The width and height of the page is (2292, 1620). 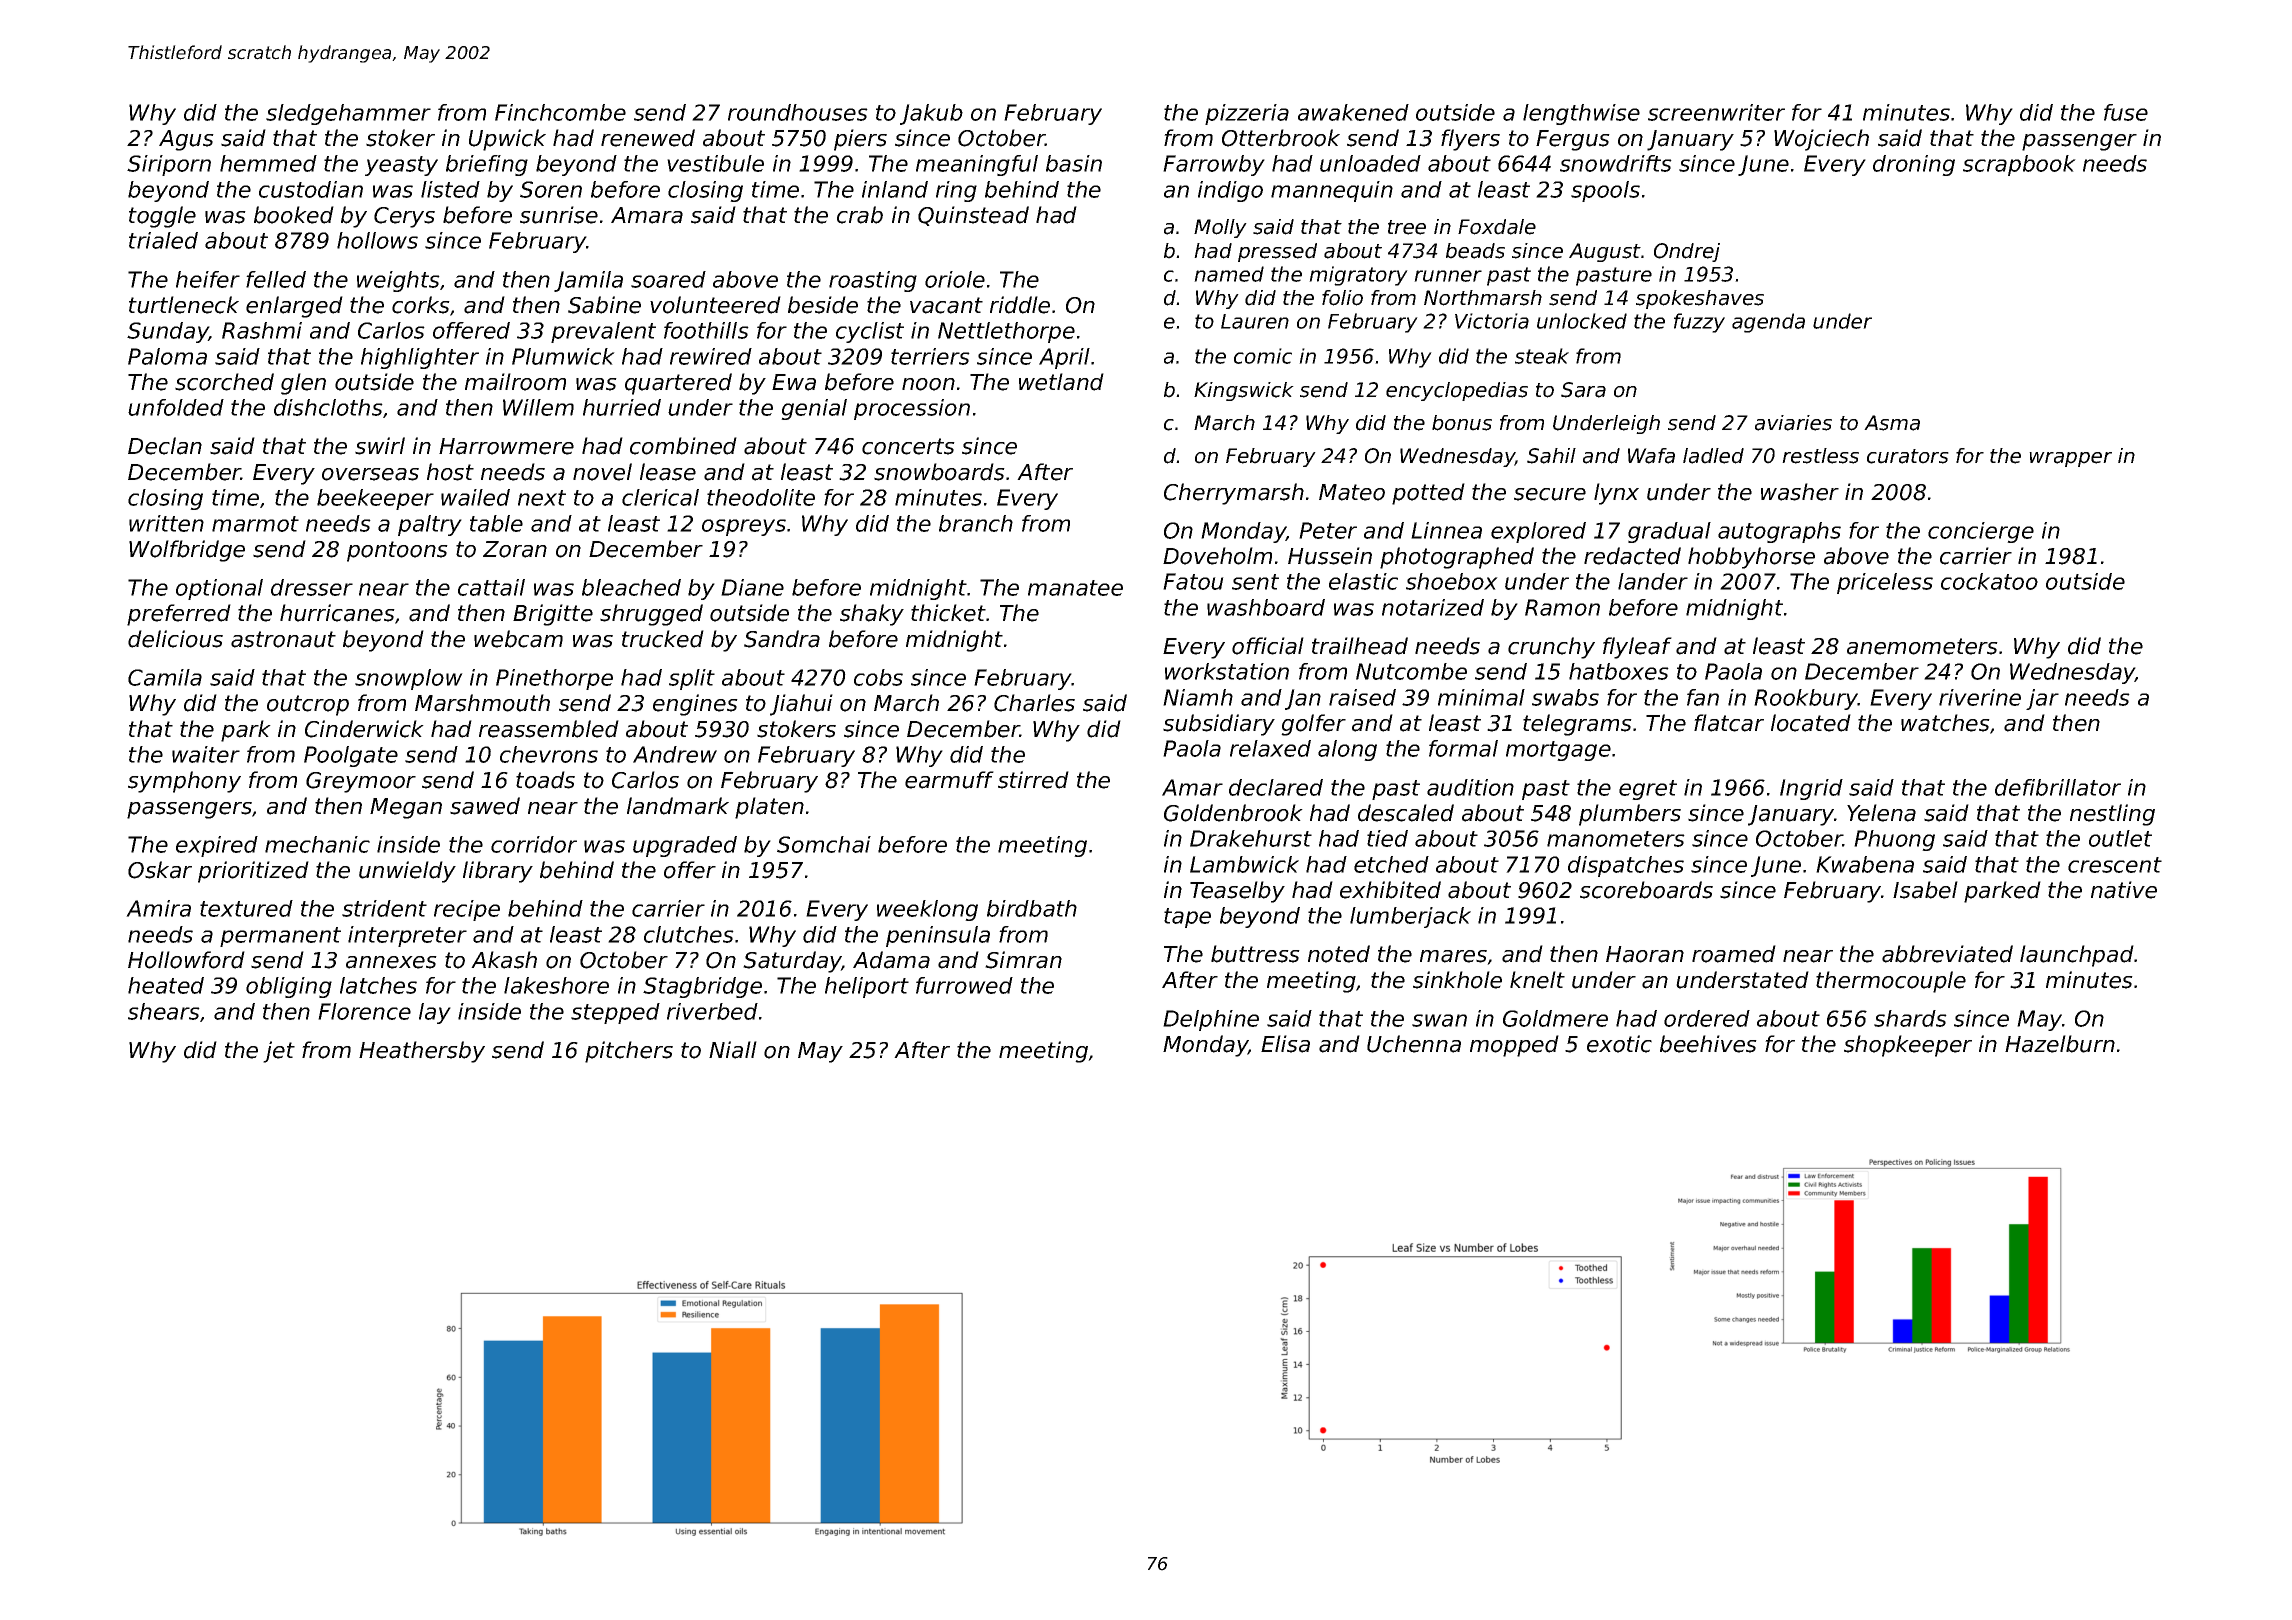 What do you see at coordinates (976, 523) in the page?
I see `branch` at bounding box center [976, 523].
